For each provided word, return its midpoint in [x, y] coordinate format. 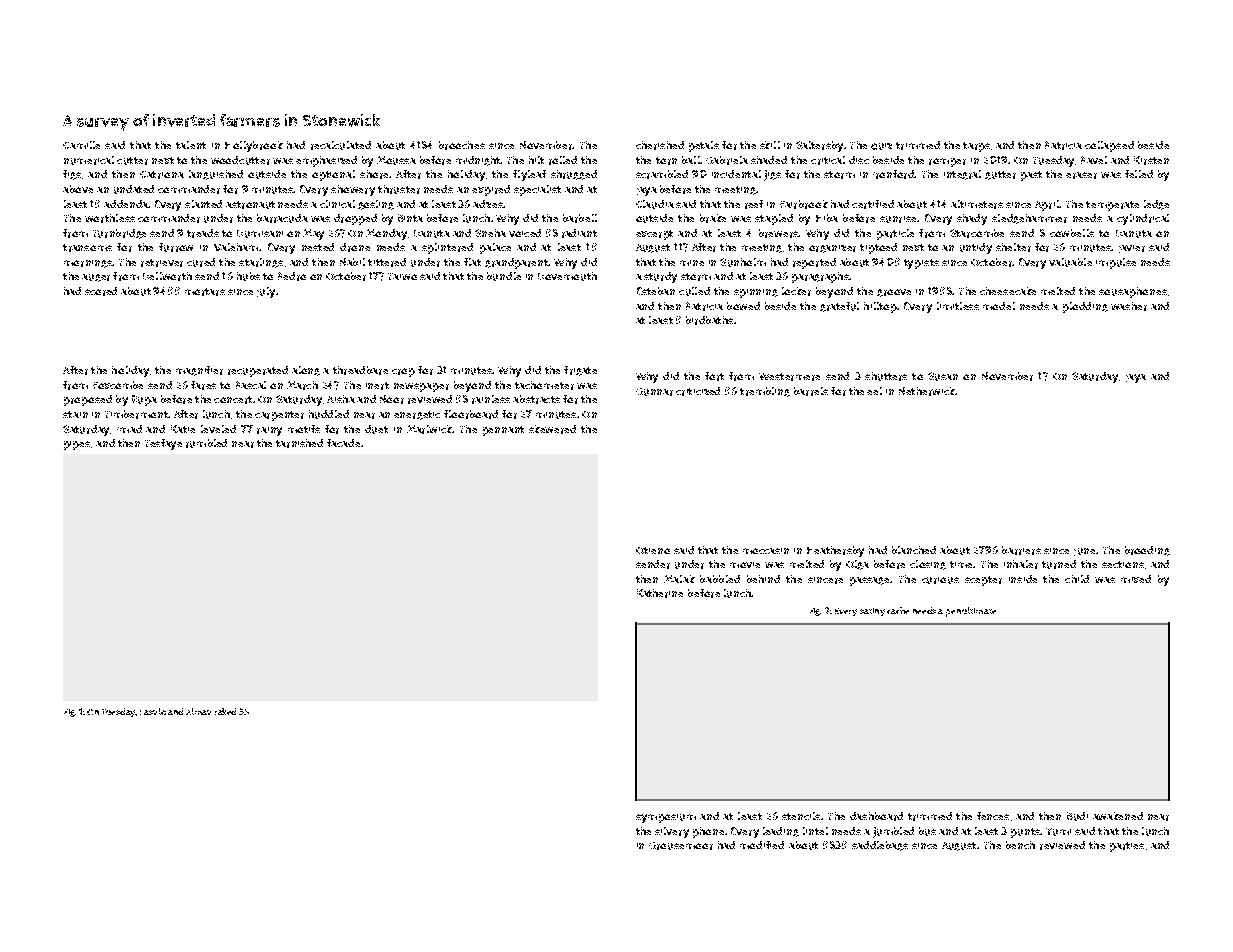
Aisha [341, 399]
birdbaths [709, 320]
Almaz [198, 711]
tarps [976, 147]
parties [1127, 847]
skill [770, 145]
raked [225, 711]
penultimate [971, 612]
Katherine [660, 593]
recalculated [341, 145]
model [999, 306]
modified [762, 845]
